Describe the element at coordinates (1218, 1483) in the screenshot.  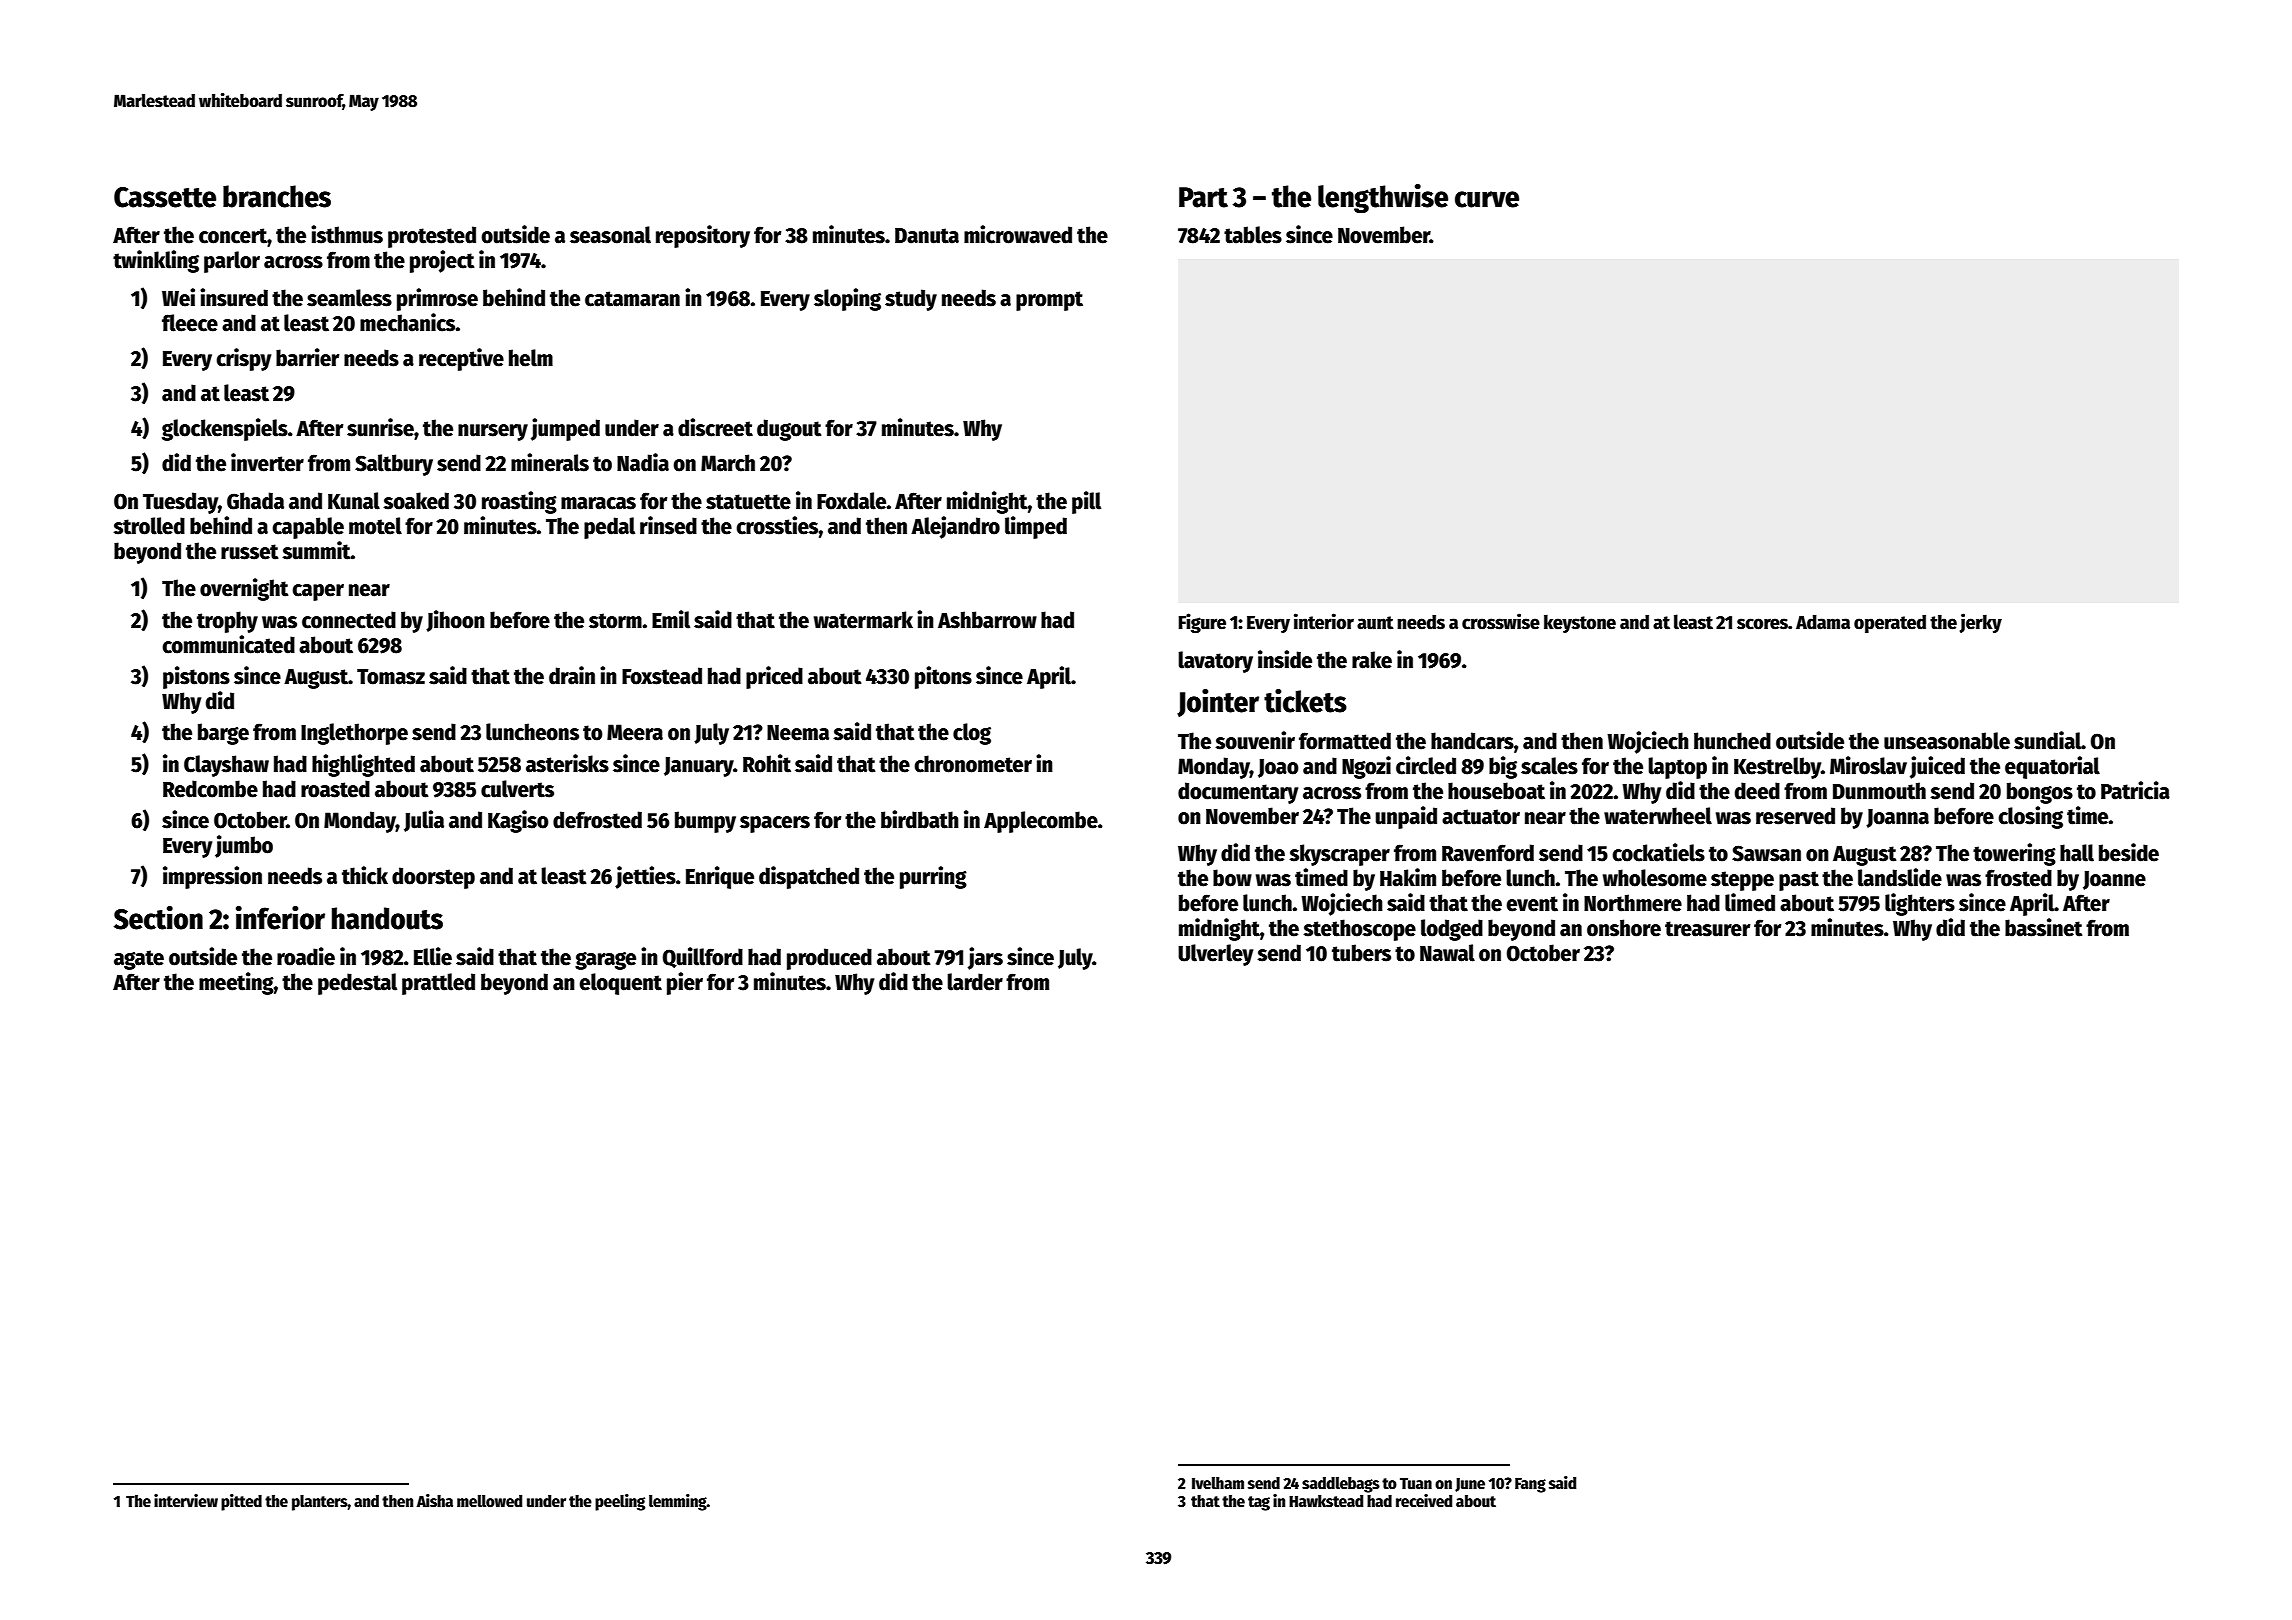
I see `Ivelham` at that location.
